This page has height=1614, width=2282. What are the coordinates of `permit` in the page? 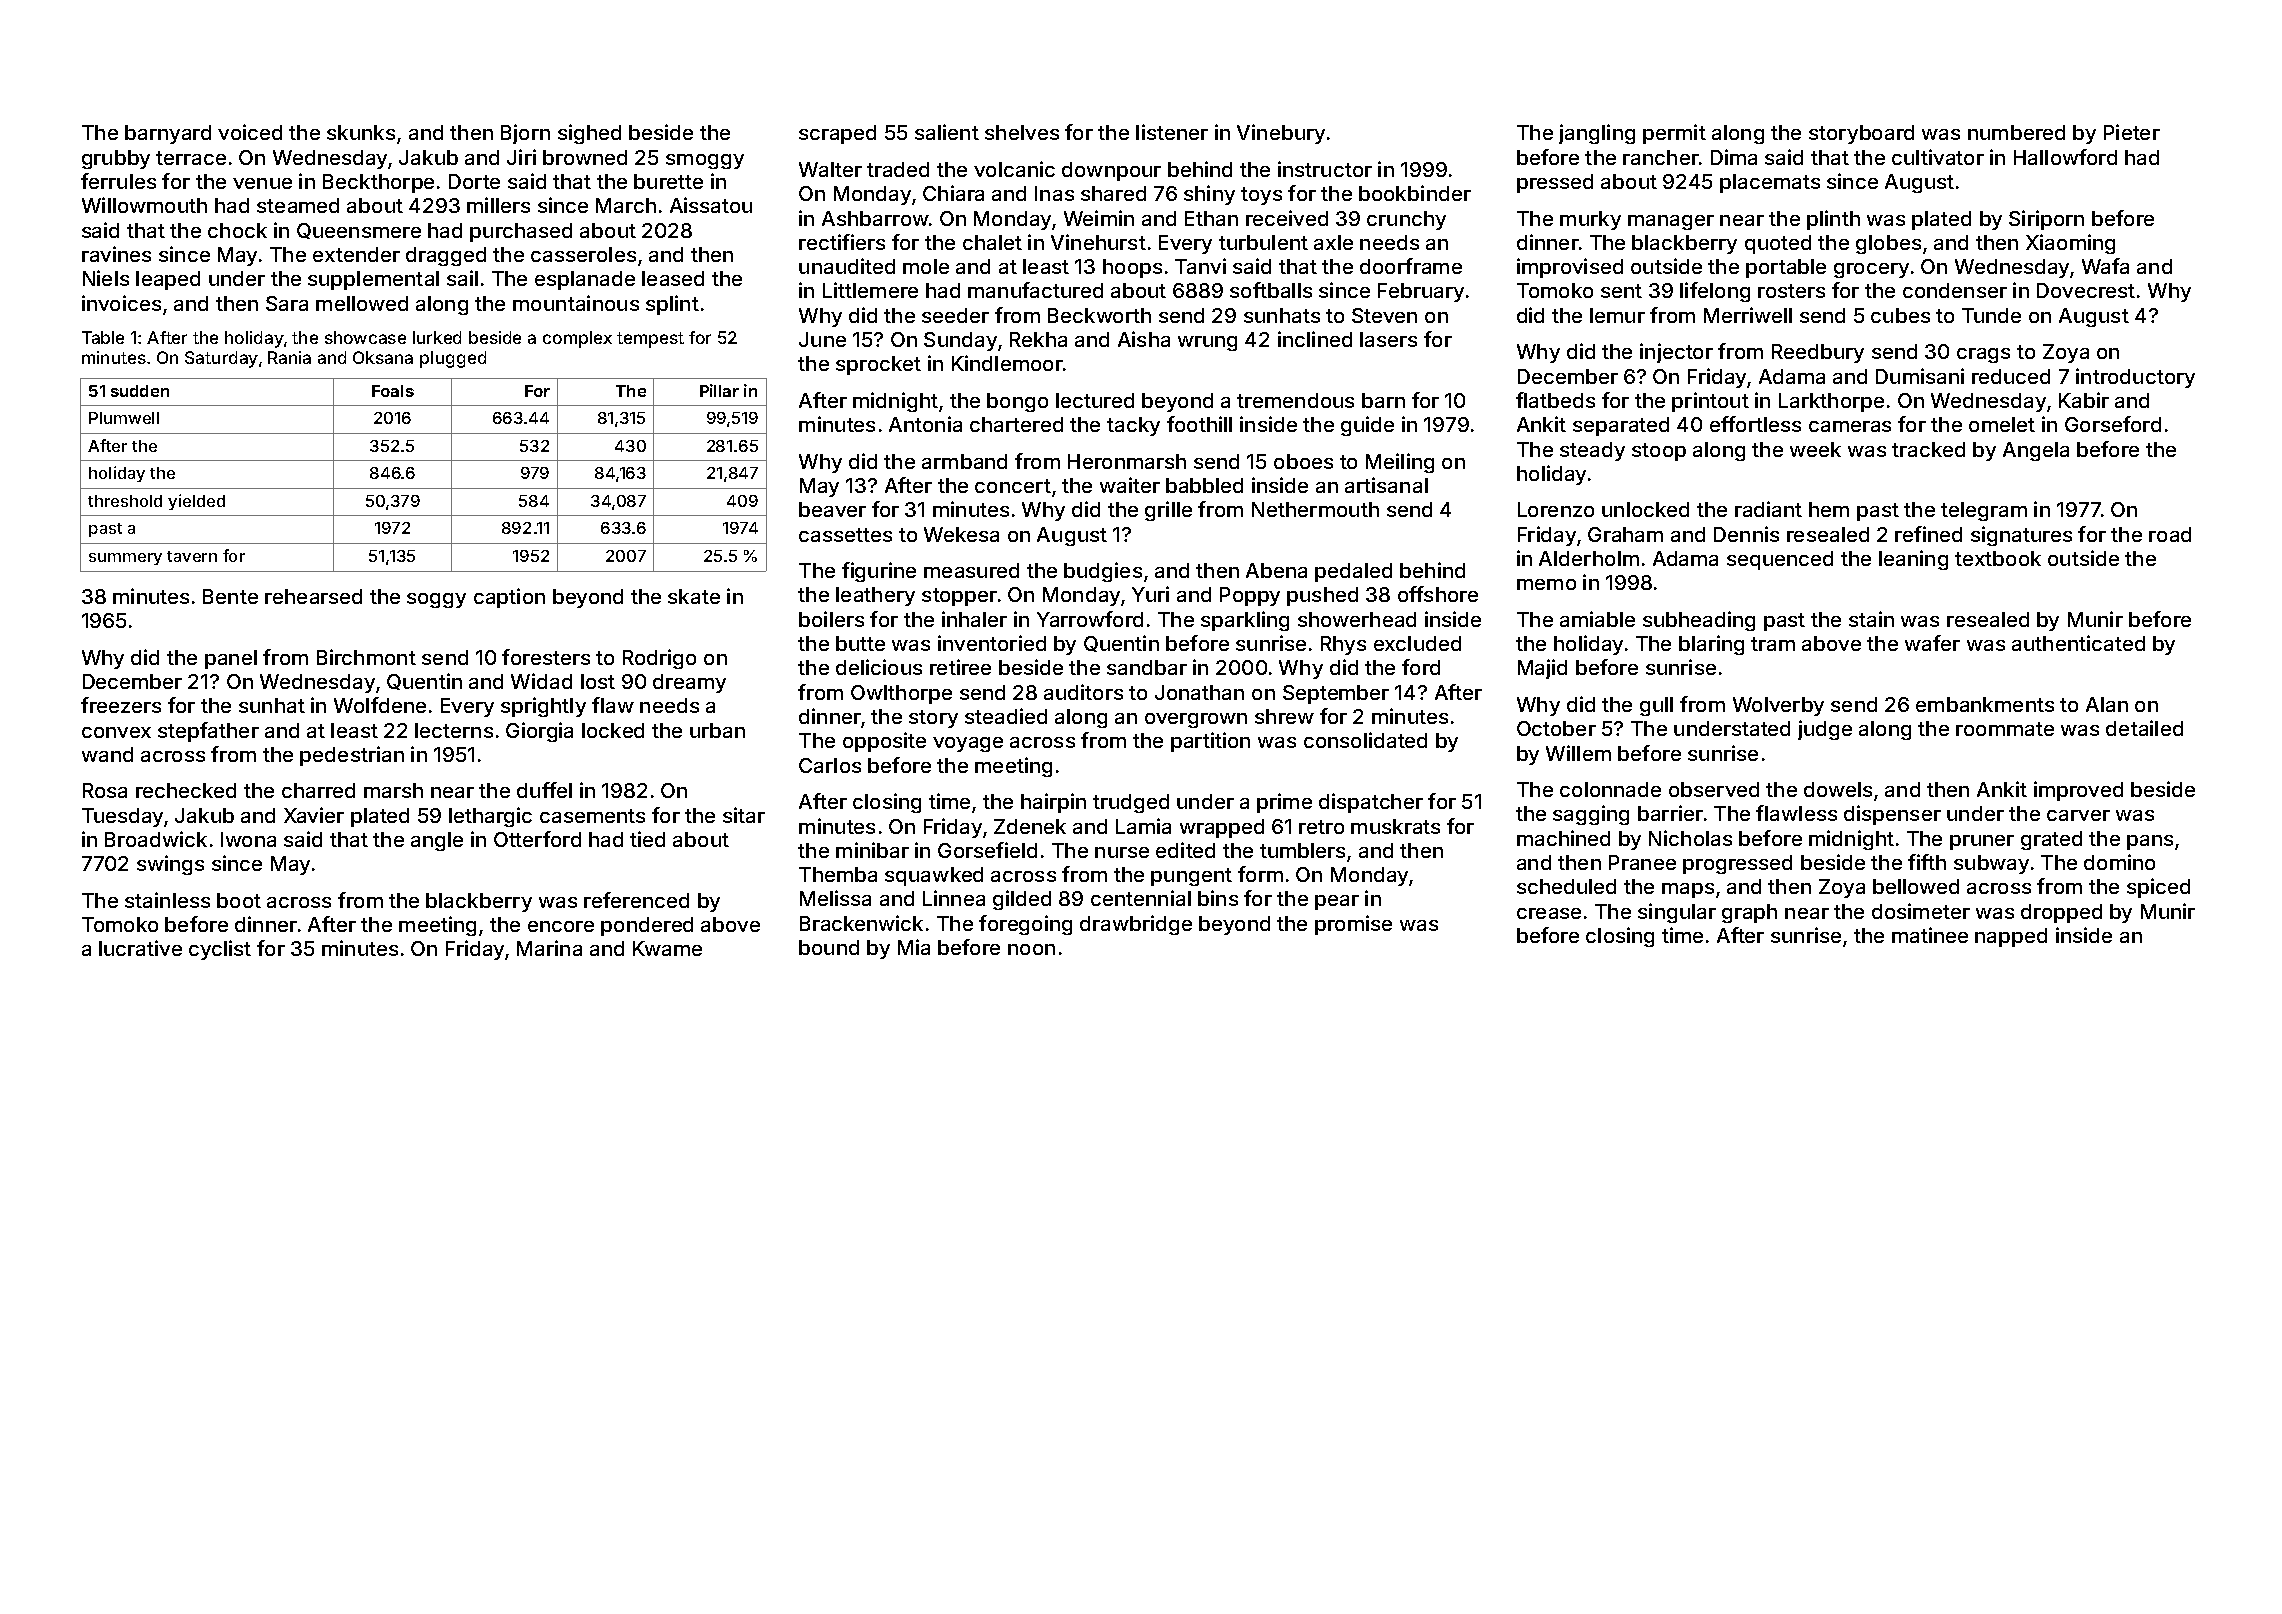 It's located at (1674, 134).
